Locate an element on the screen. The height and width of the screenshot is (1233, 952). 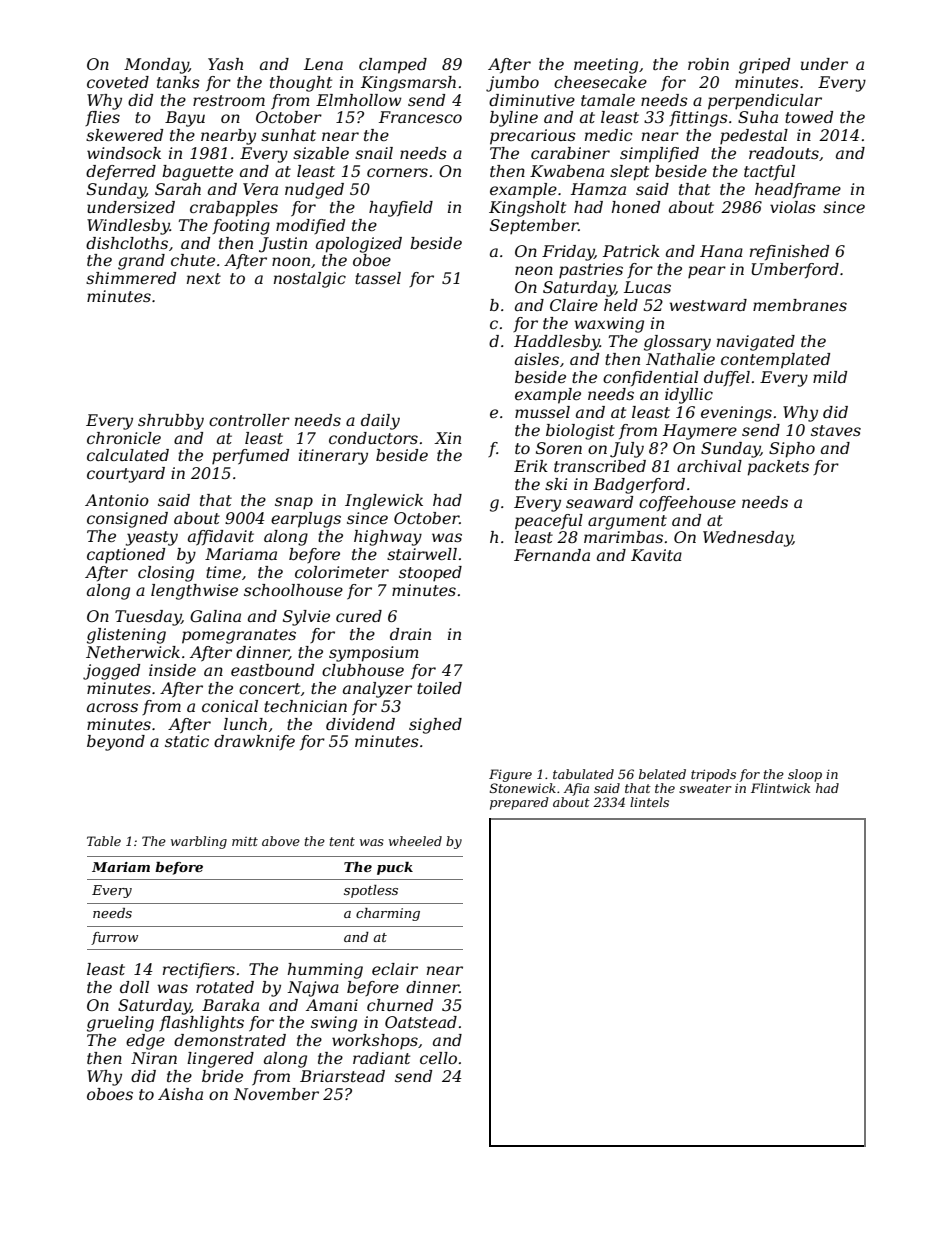
peaceful is located at coordinates (549, 522).
